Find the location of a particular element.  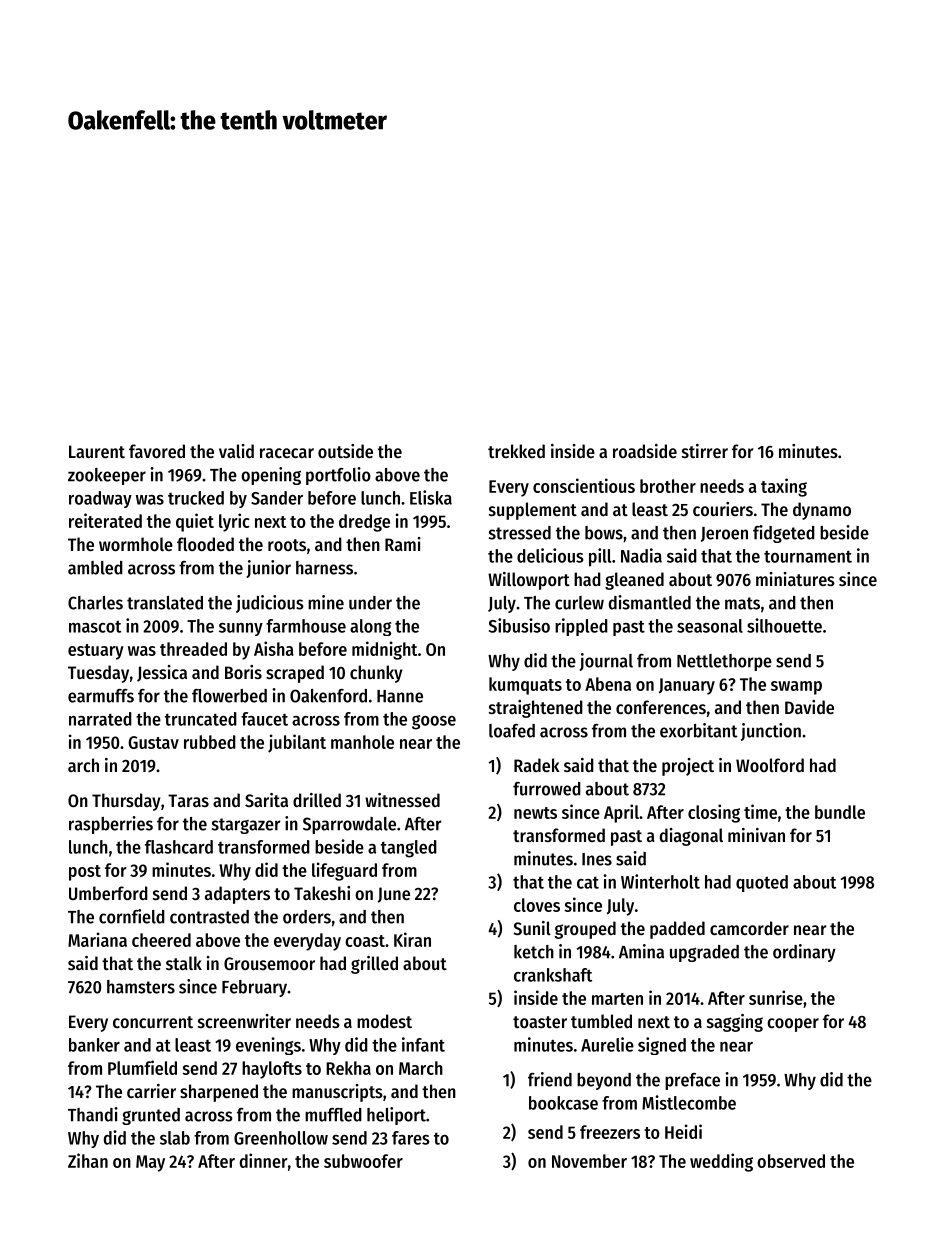

swamp is located at coordinates (796, 688).
